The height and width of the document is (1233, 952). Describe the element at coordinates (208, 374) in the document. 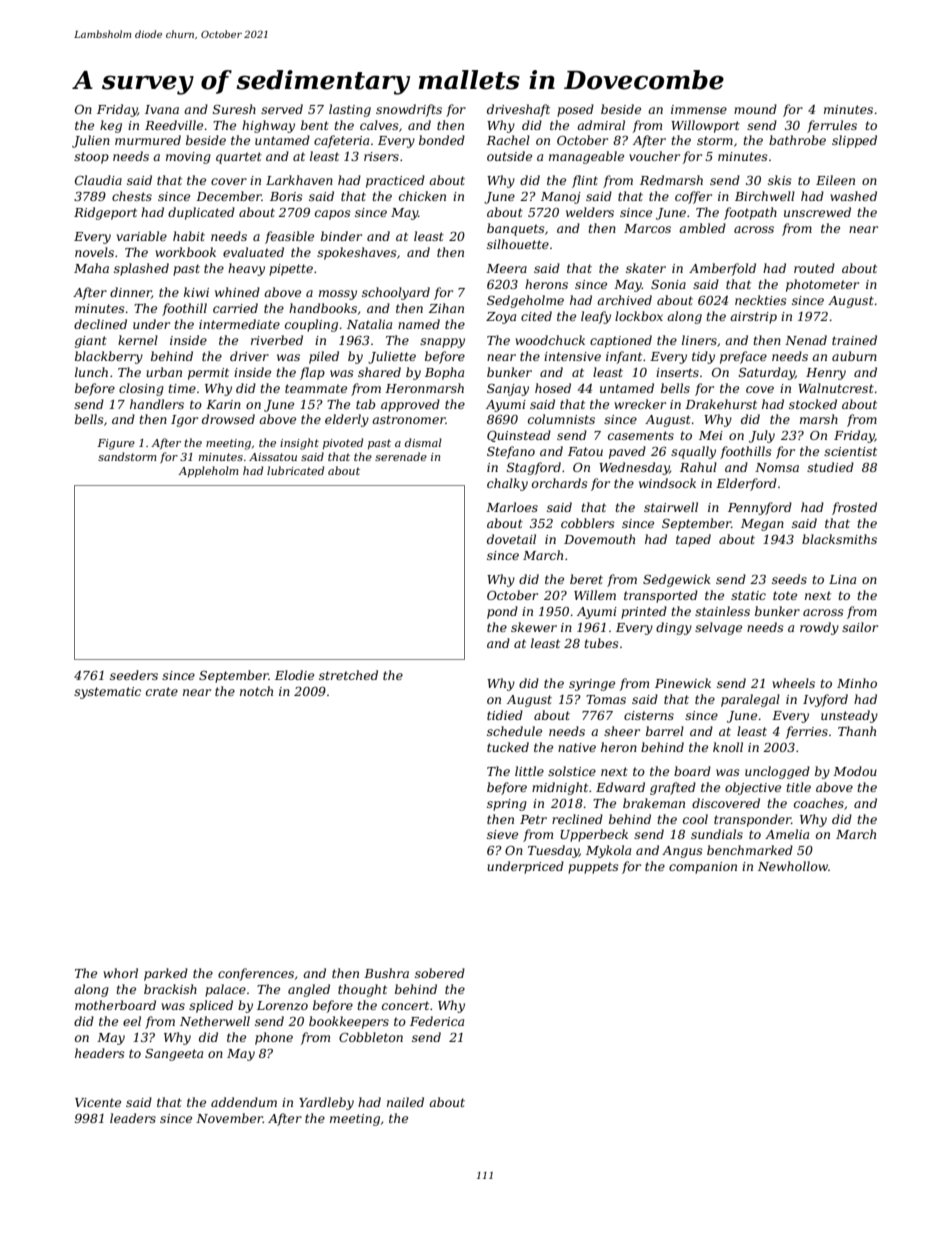

I see `permit` at that location.
